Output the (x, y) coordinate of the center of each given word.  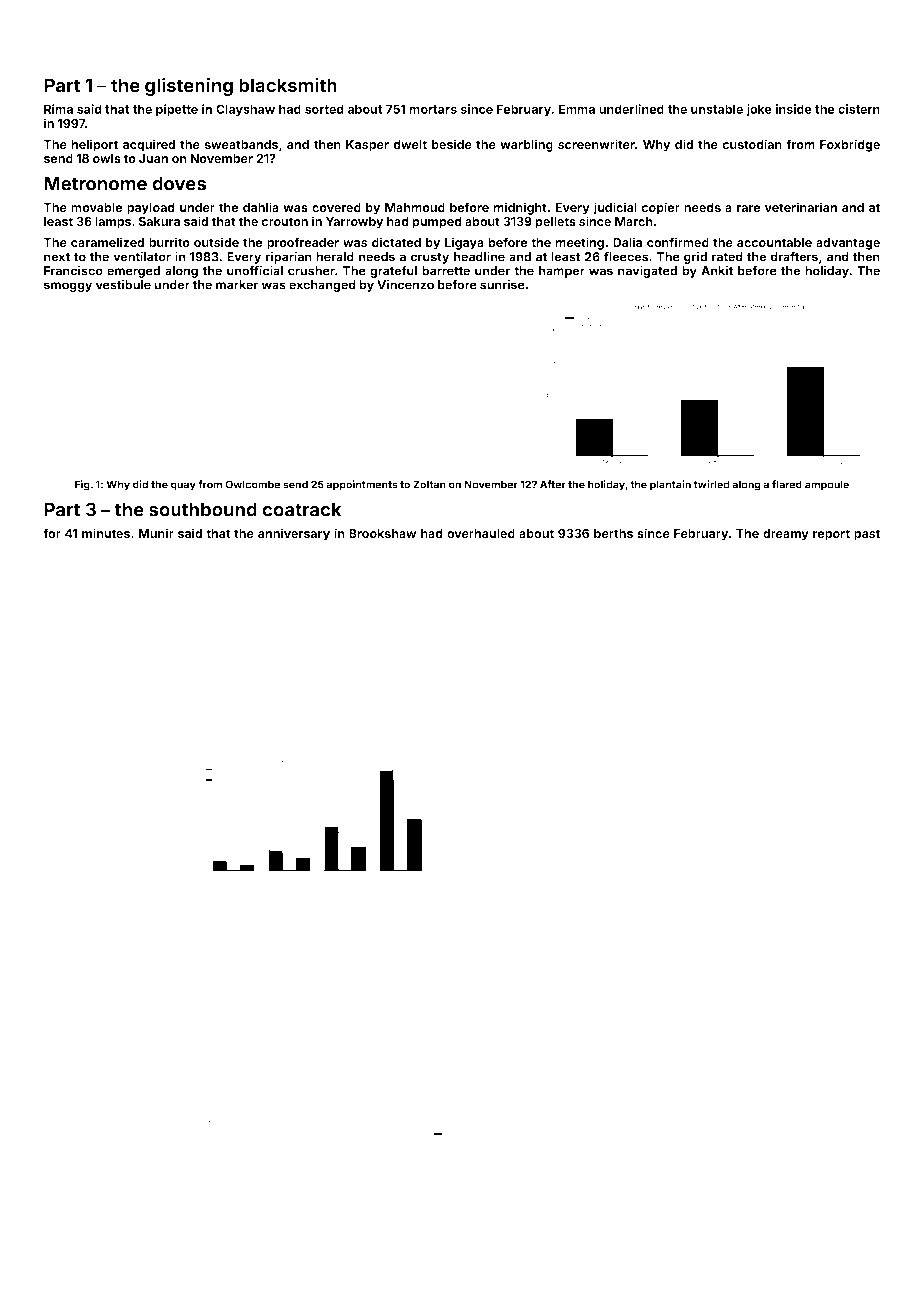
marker (237, 285)
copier (660, 208)
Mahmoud (415, 207)
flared (787, 484)
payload (151, 209)
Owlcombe (252, 484)
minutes (106, 533)
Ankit (717, 271)
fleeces (626, 256)
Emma (577, 109)
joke (759, 110)
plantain (670, 485)
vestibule (123, 285)
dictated (396, 242)
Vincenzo (405, 285)
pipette (177, 110)
